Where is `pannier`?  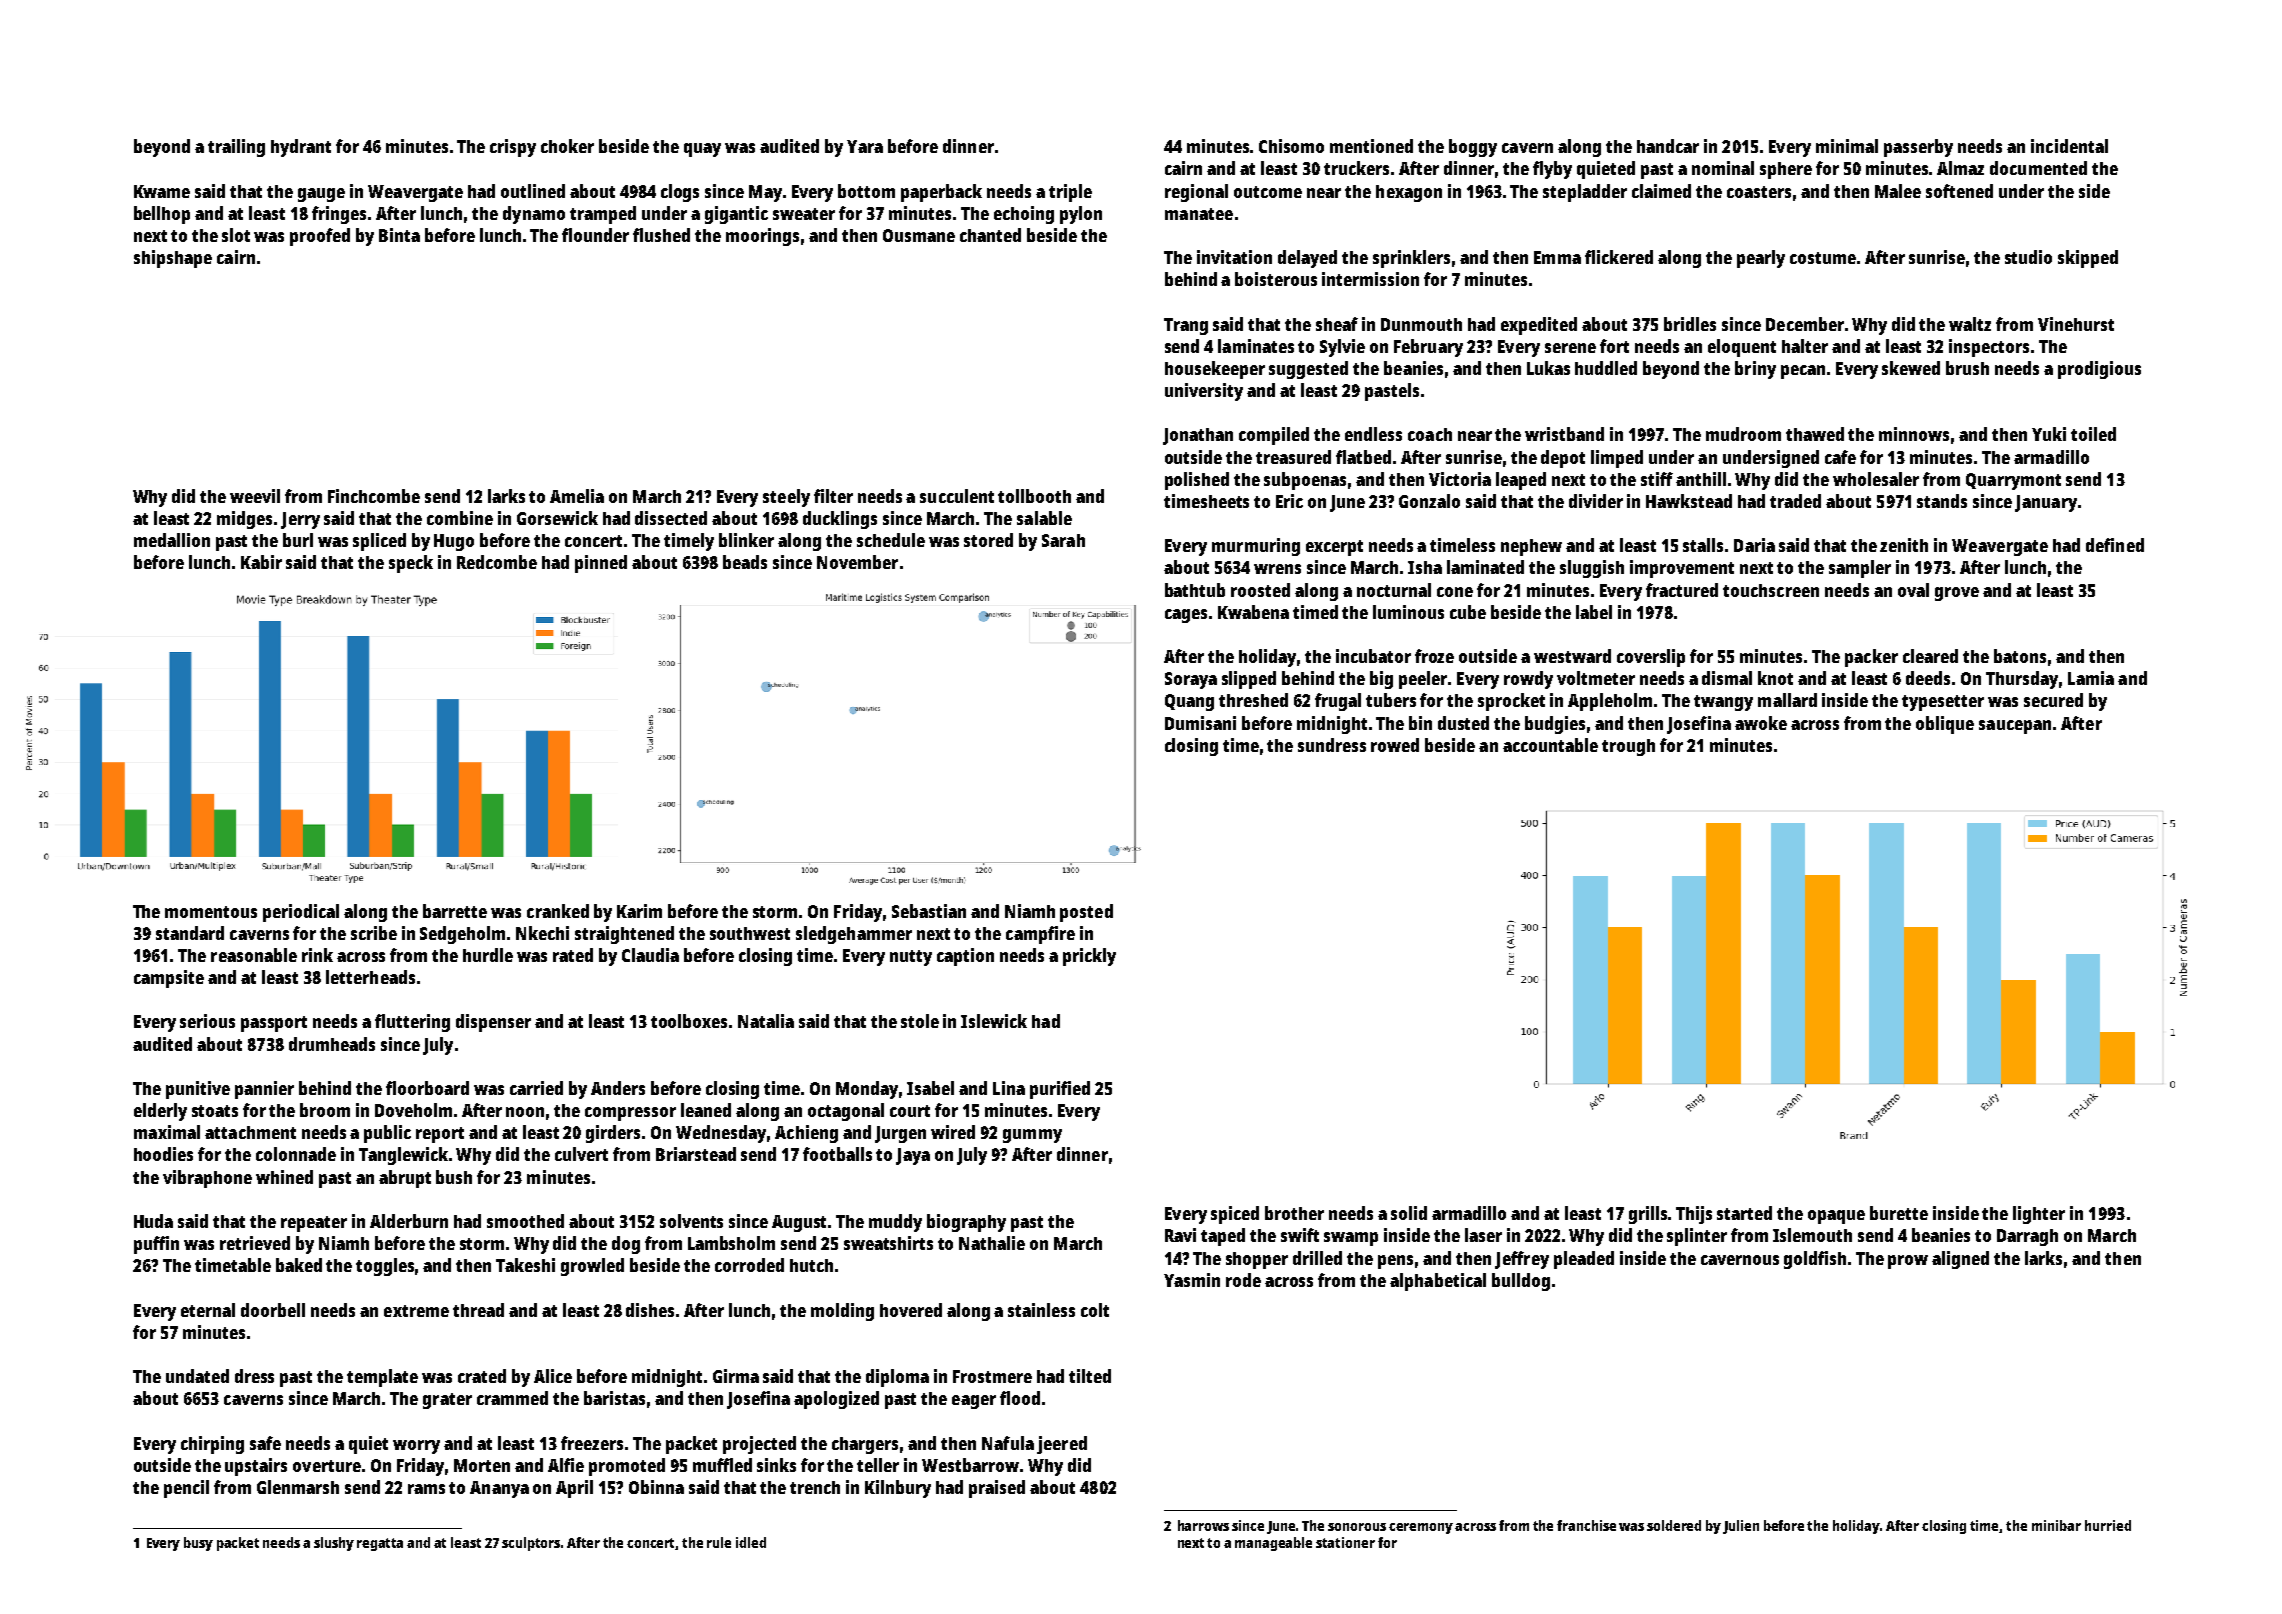 pannier is located at coordinates (264, 1090).
